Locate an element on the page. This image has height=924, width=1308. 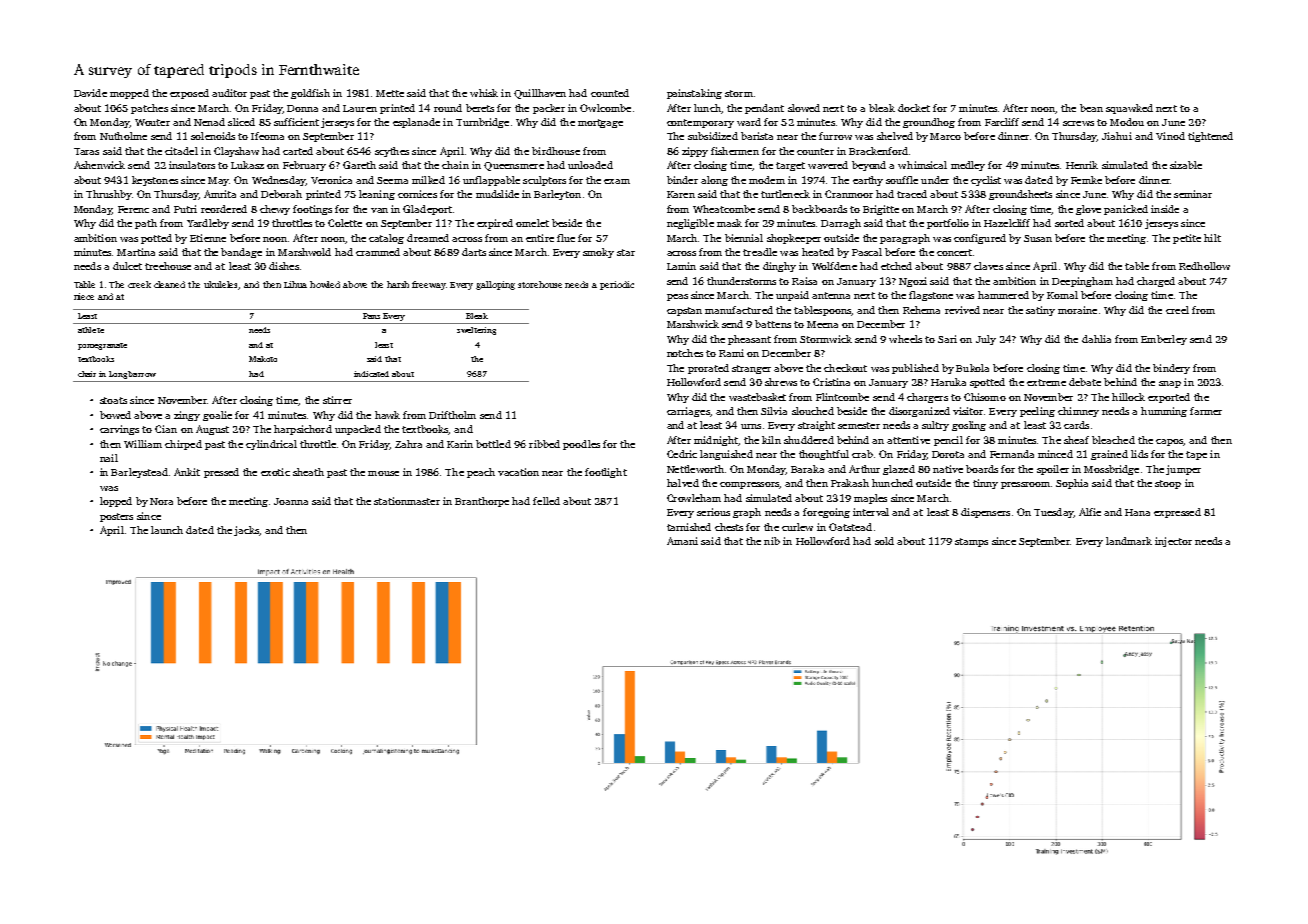
sculptors is located at coordinates (544, 181).
